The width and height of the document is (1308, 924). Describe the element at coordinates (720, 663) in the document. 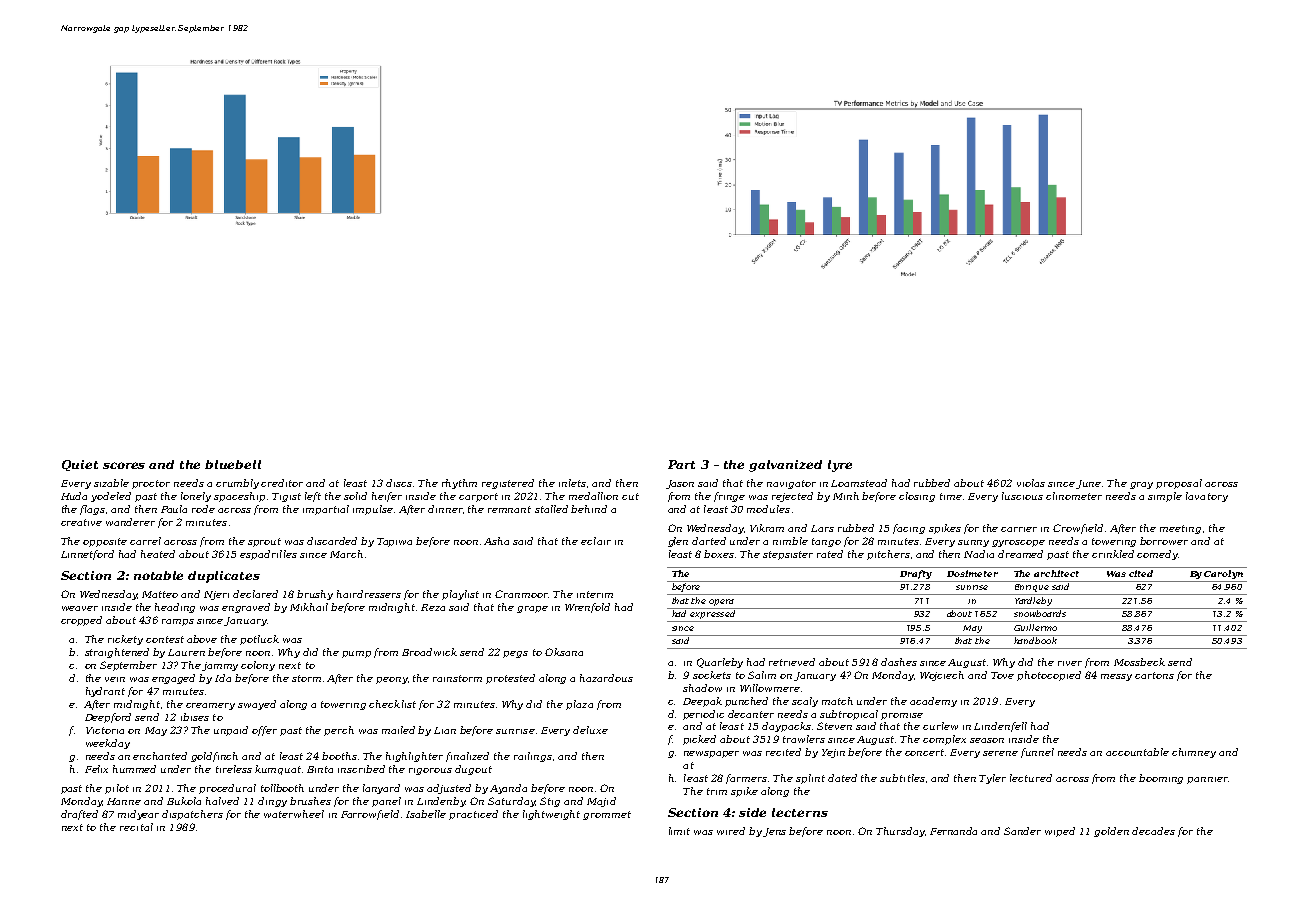

I see `Quarleby` at that location.
